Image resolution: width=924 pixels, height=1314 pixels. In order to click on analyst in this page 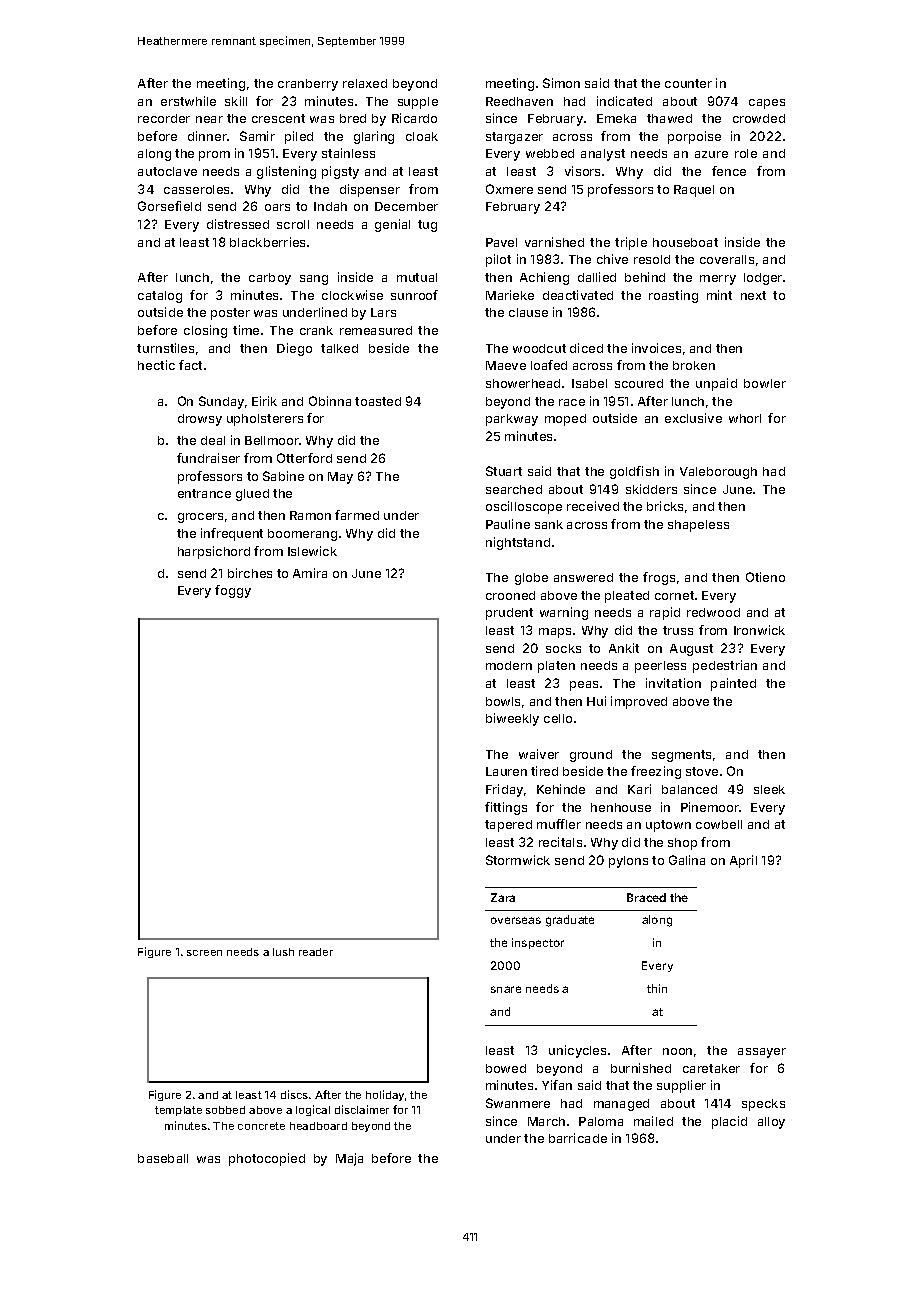, I will do `click(603, 155)`.
